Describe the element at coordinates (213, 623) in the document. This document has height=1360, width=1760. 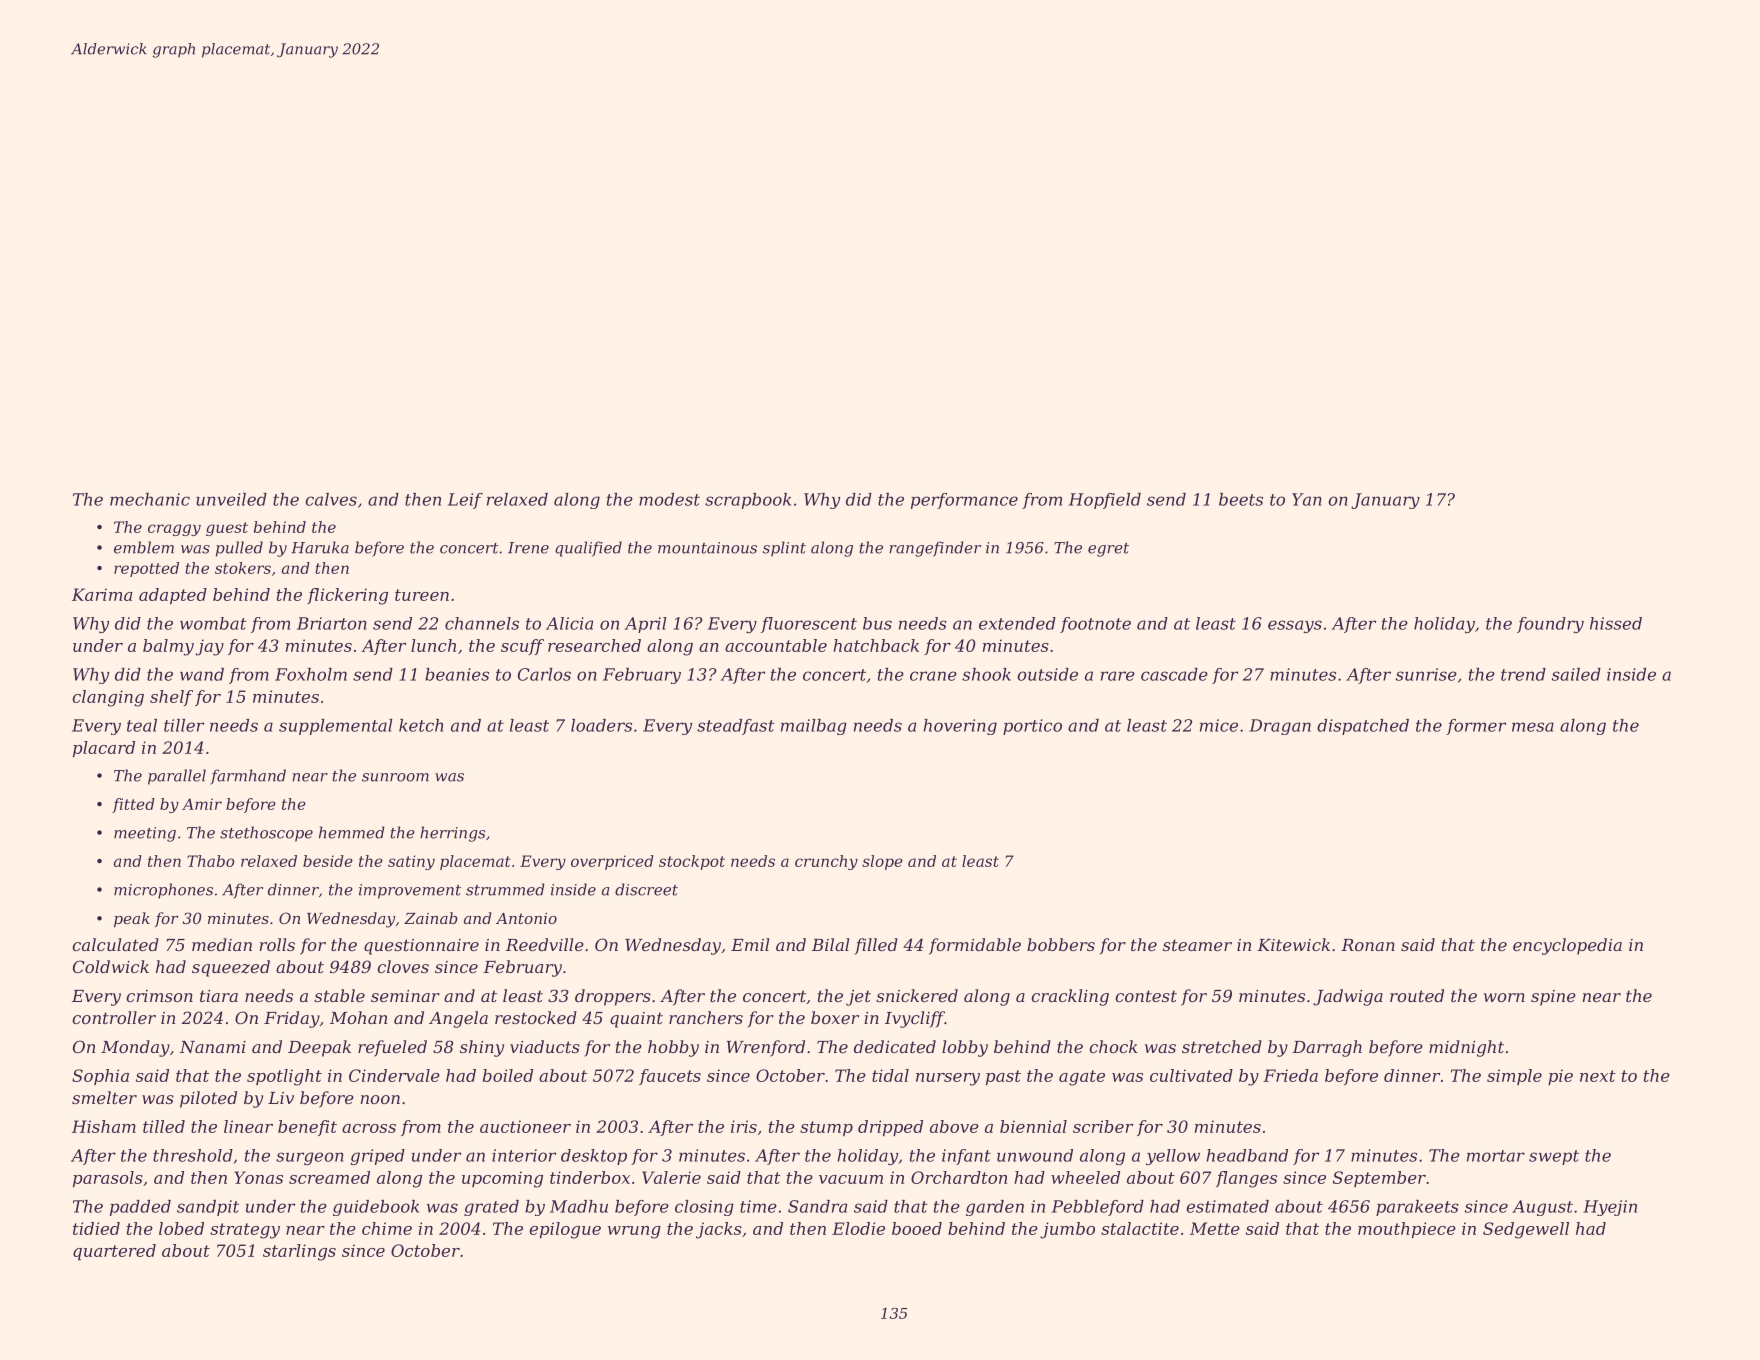
I see `wombat` at that location.
